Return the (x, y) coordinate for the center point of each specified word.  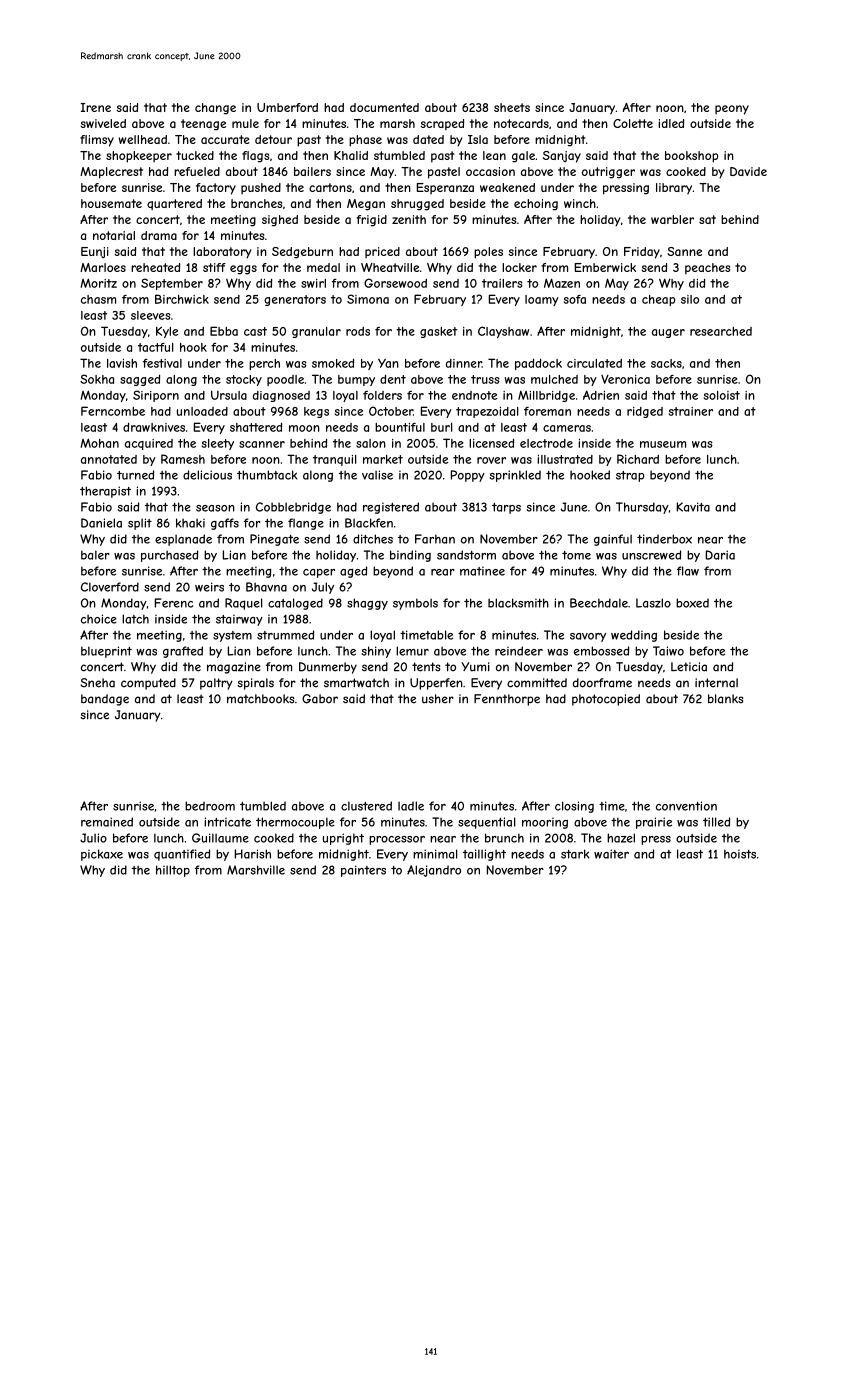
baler (95, 555)
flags (255, 157)
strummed (285, 635)
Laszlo (653, 603)
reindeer (519, 651)
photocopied (606, 700)
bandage (105, 700)
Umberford (287, 107)
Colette (633, 123)
